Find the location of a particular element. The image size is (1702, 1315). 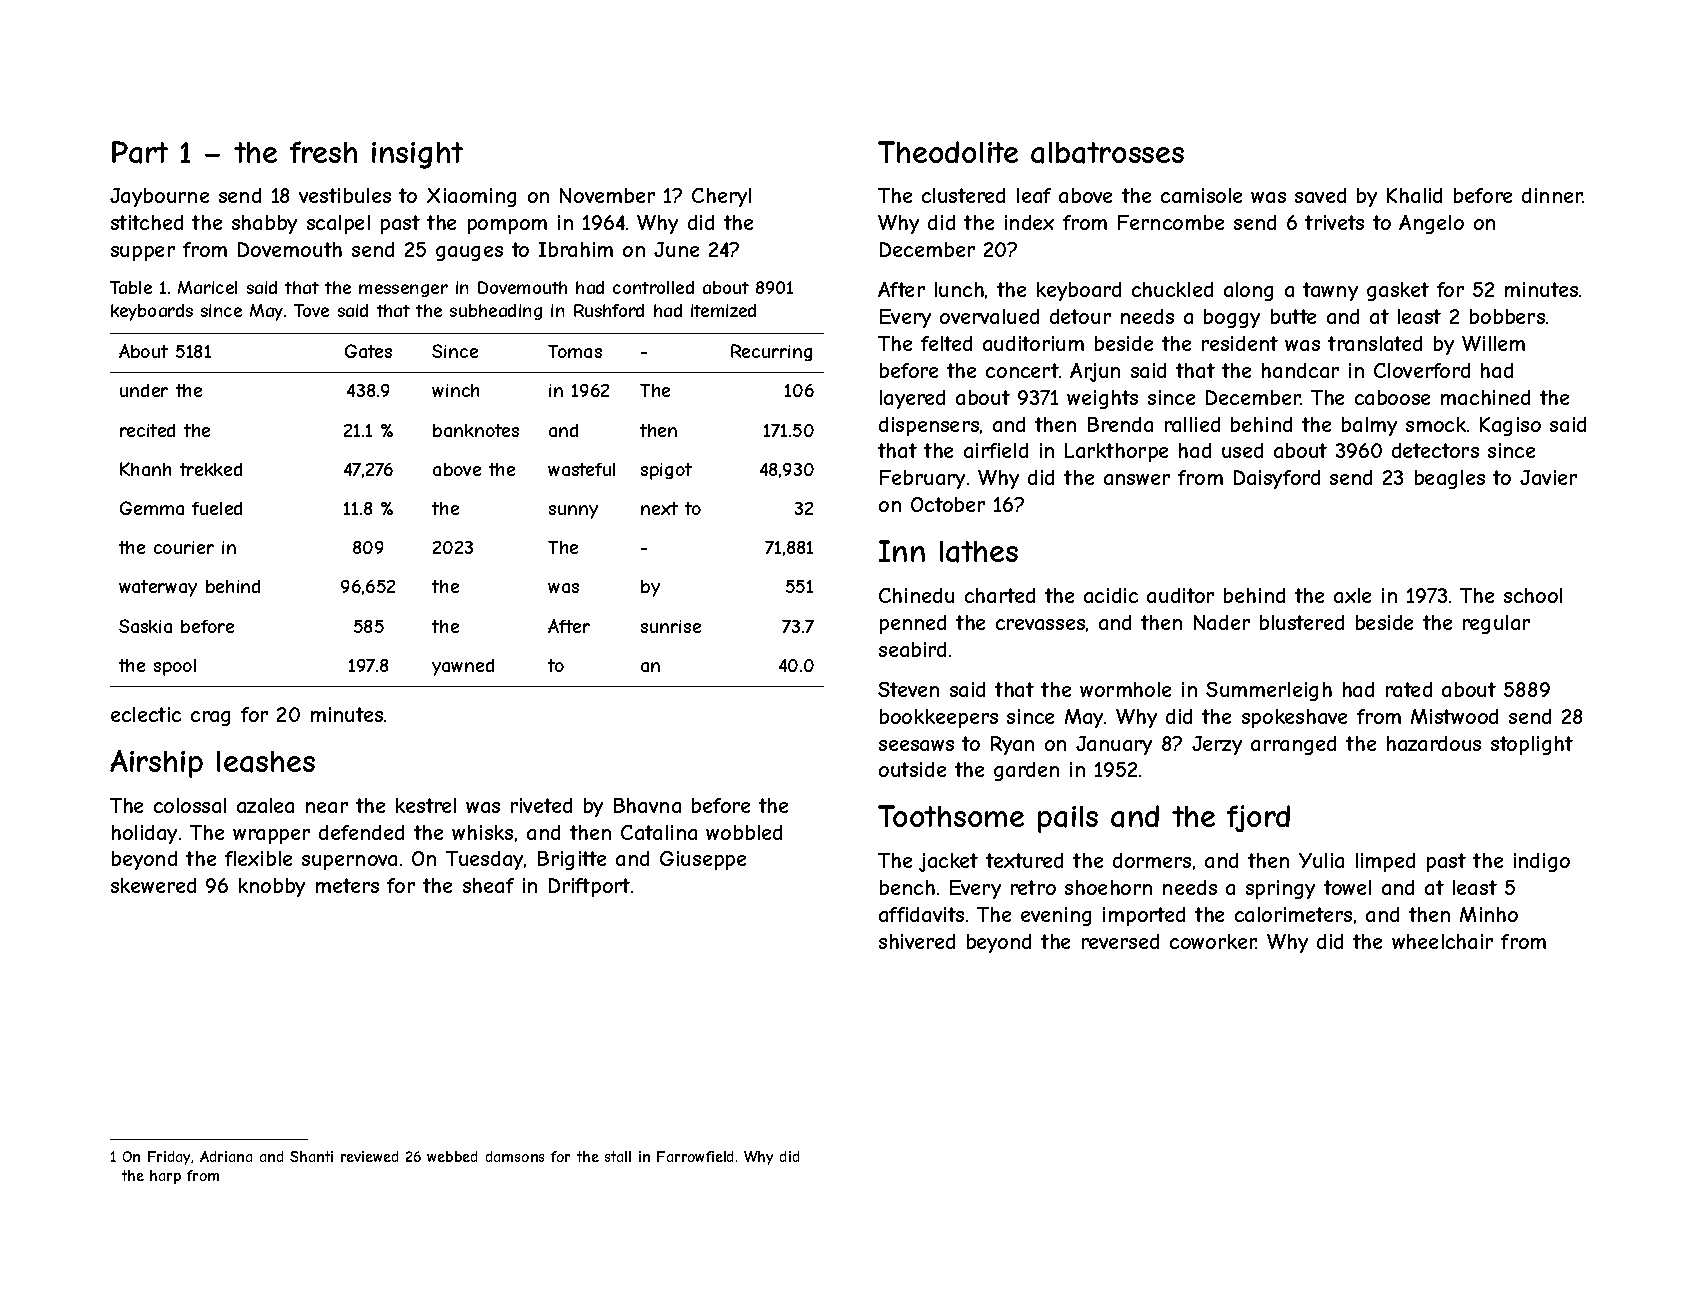

Theodolite is located at coordinates (948, 152).
